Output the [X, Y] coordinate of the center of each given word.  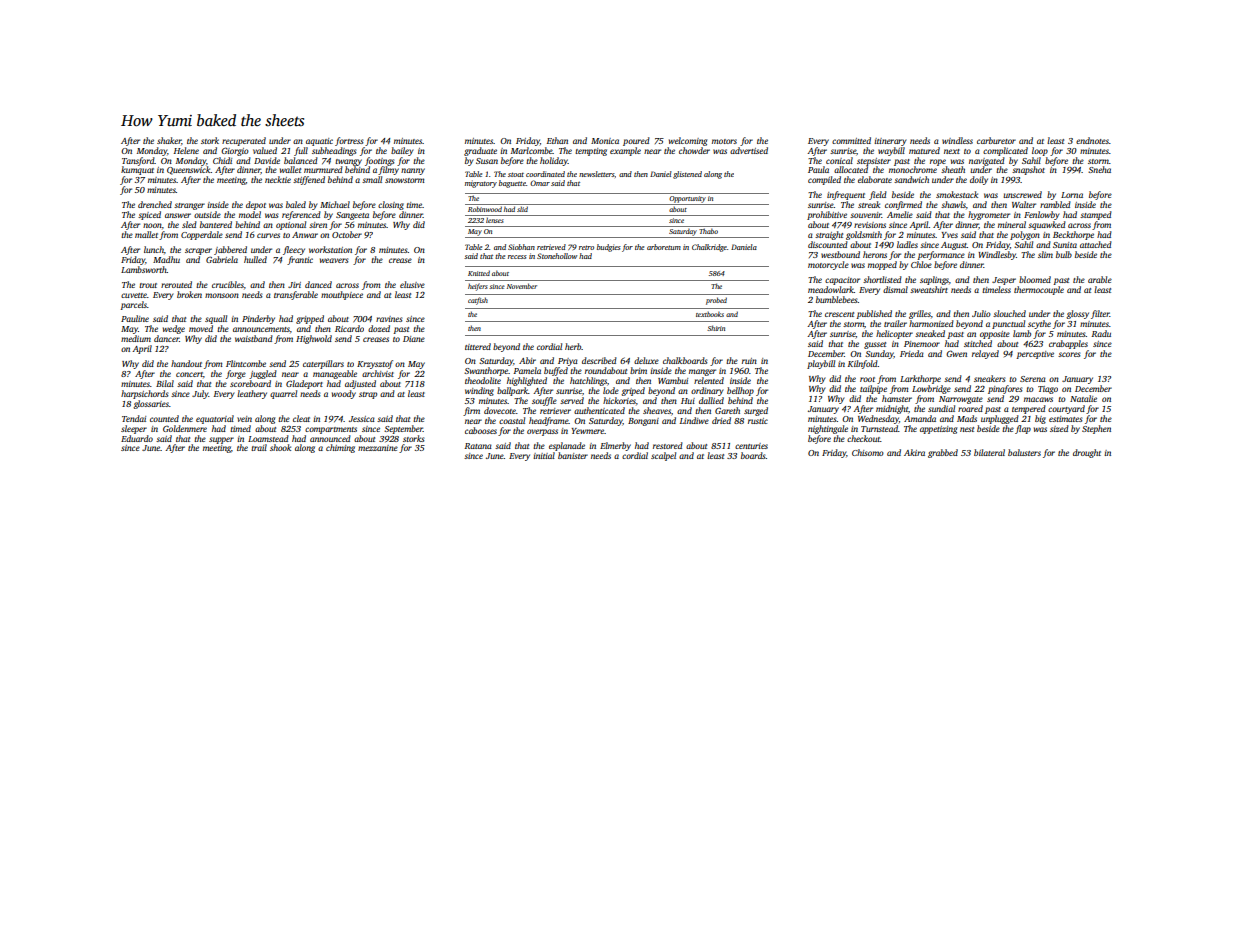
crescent [839, 314]
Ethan [557, 140]
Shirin [716, 328]
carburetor [996, 140]
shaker [169, 140]
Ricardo [349, 328]
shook [280, 447]
